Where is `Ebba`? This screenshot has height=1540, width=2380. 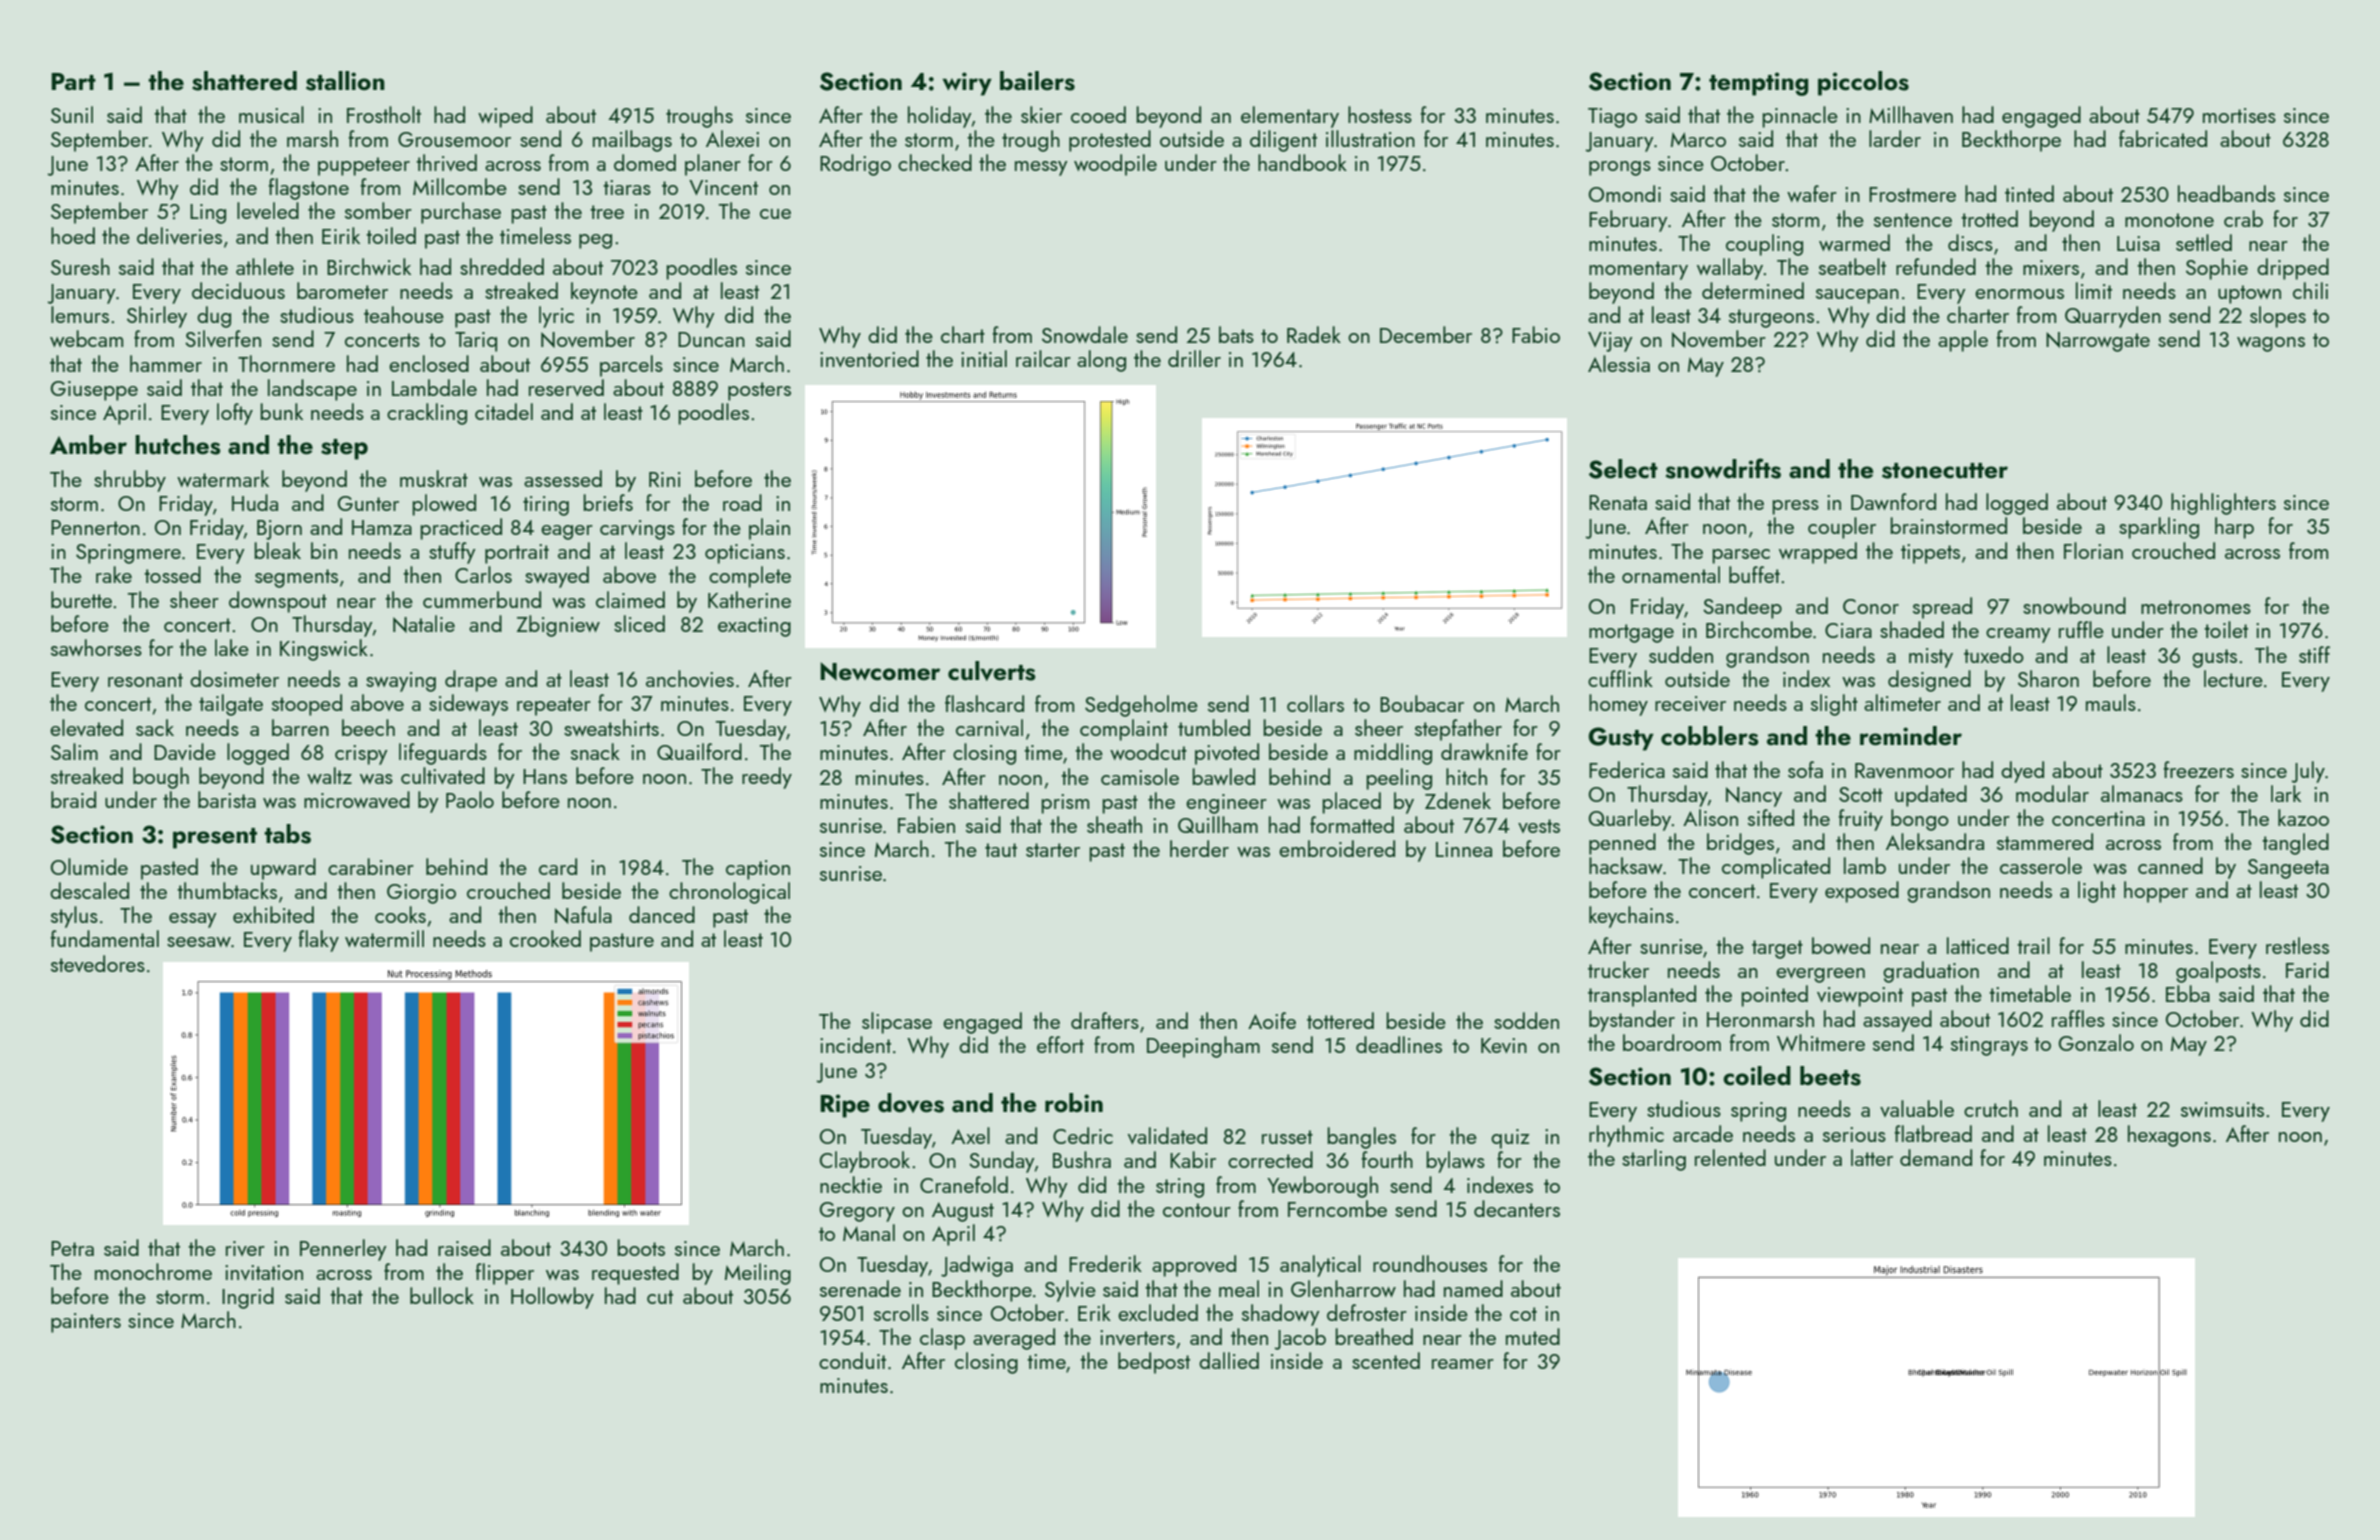
Ebba is located at coordinates (2188, 993).
